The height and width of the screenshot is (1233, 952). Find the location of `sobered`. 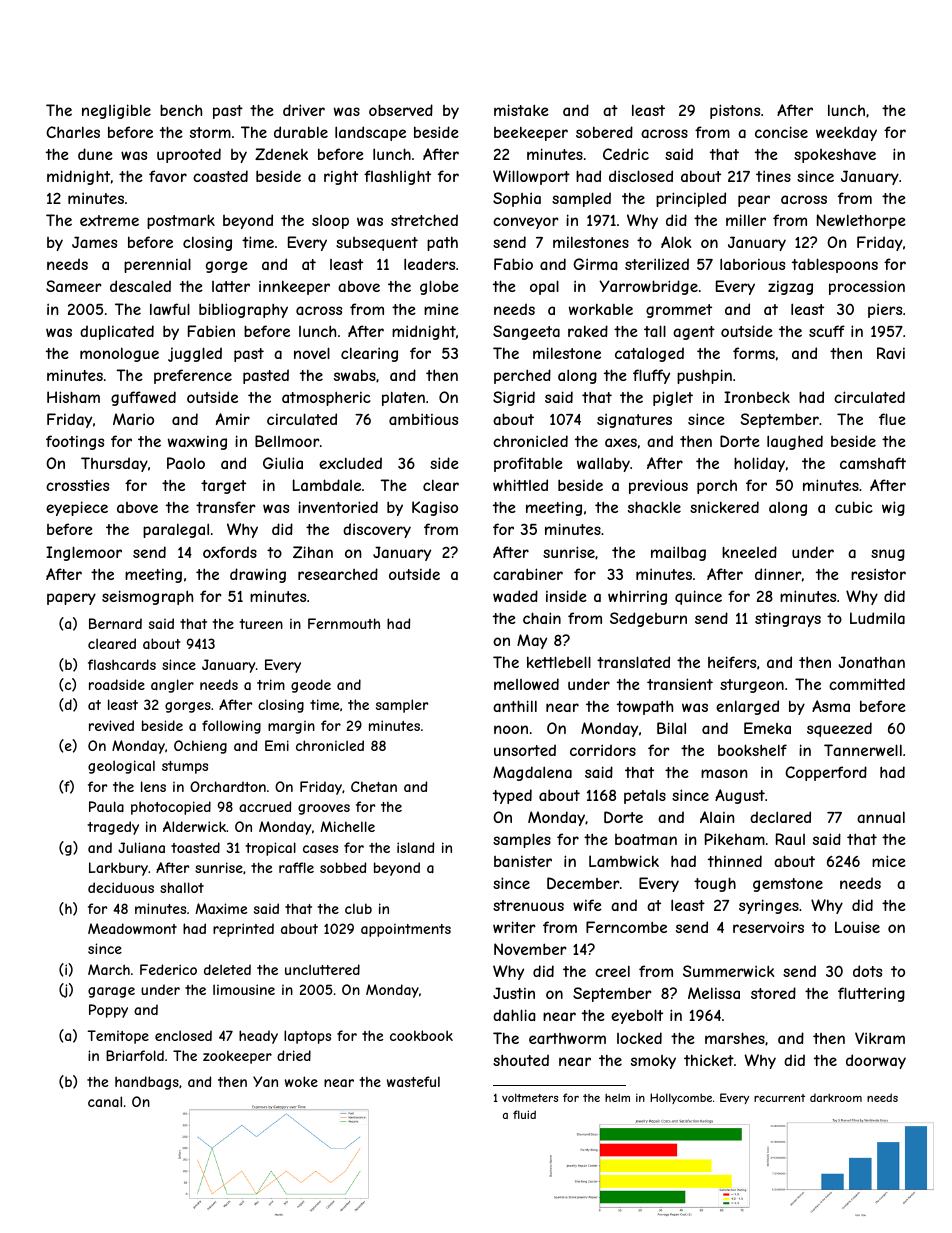

sobered is located at coordinates (604, 132).
